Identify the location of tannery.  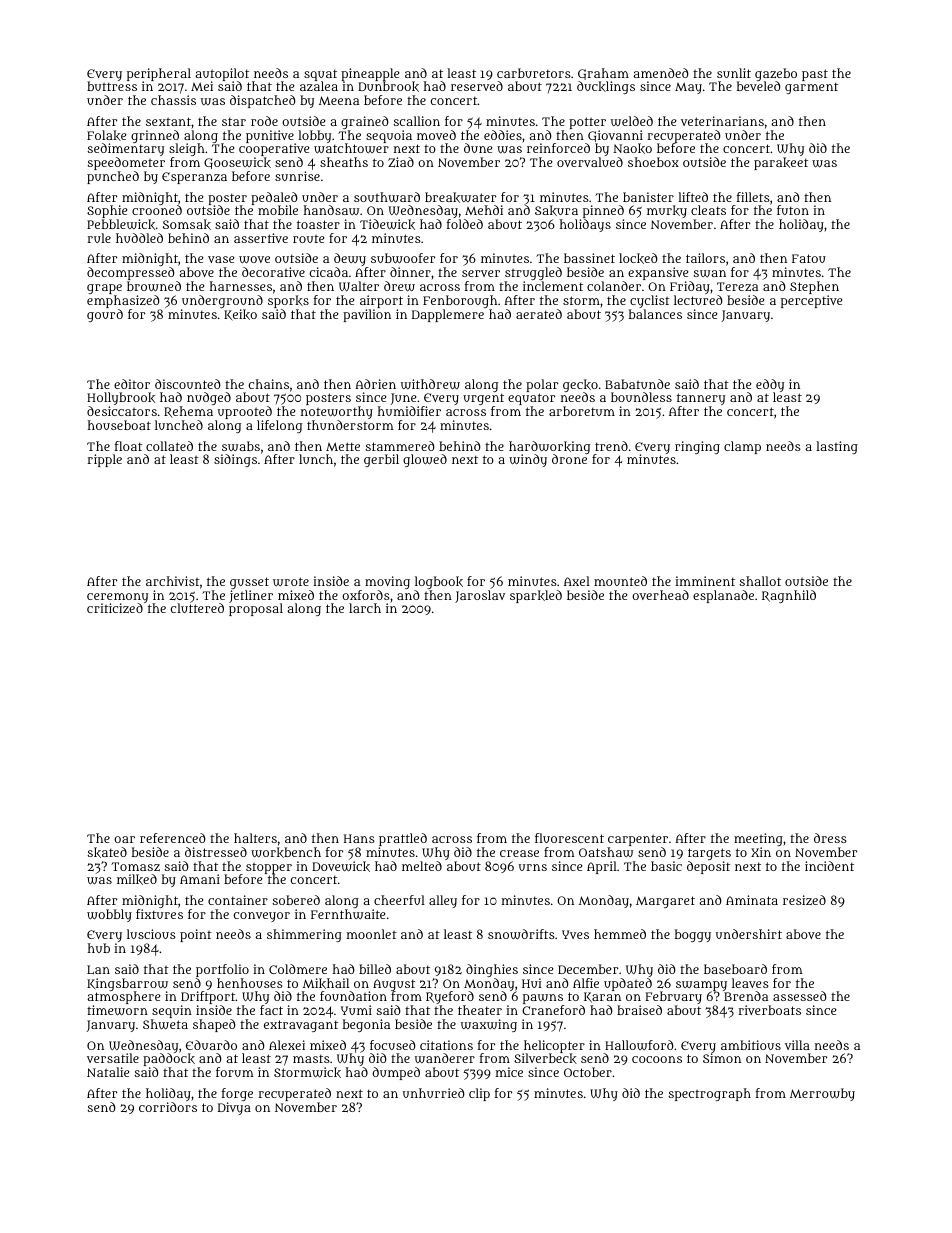
(701, 399).
